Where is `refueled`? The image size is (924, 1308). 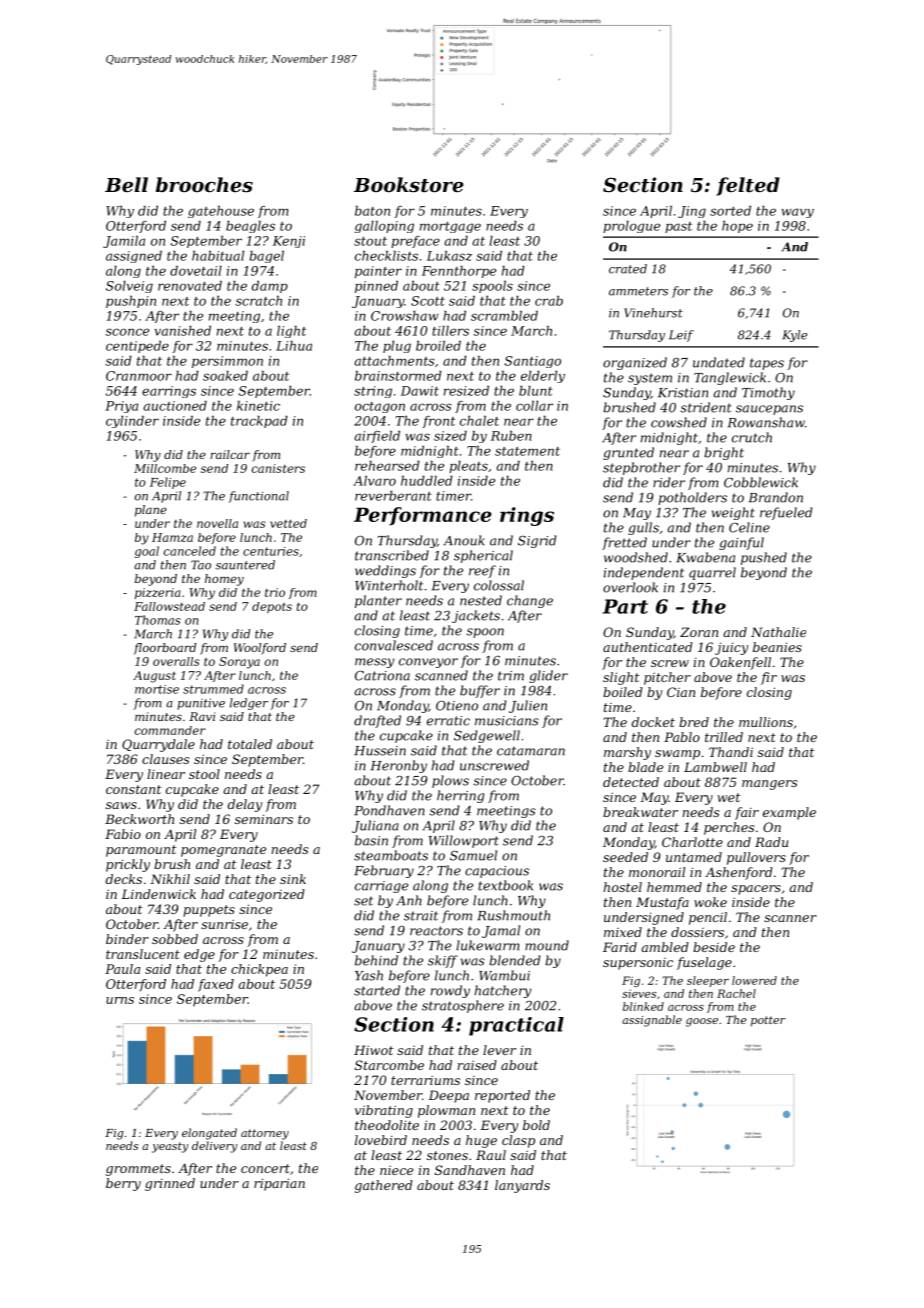 refueled is located at coordinates (786, 513).
